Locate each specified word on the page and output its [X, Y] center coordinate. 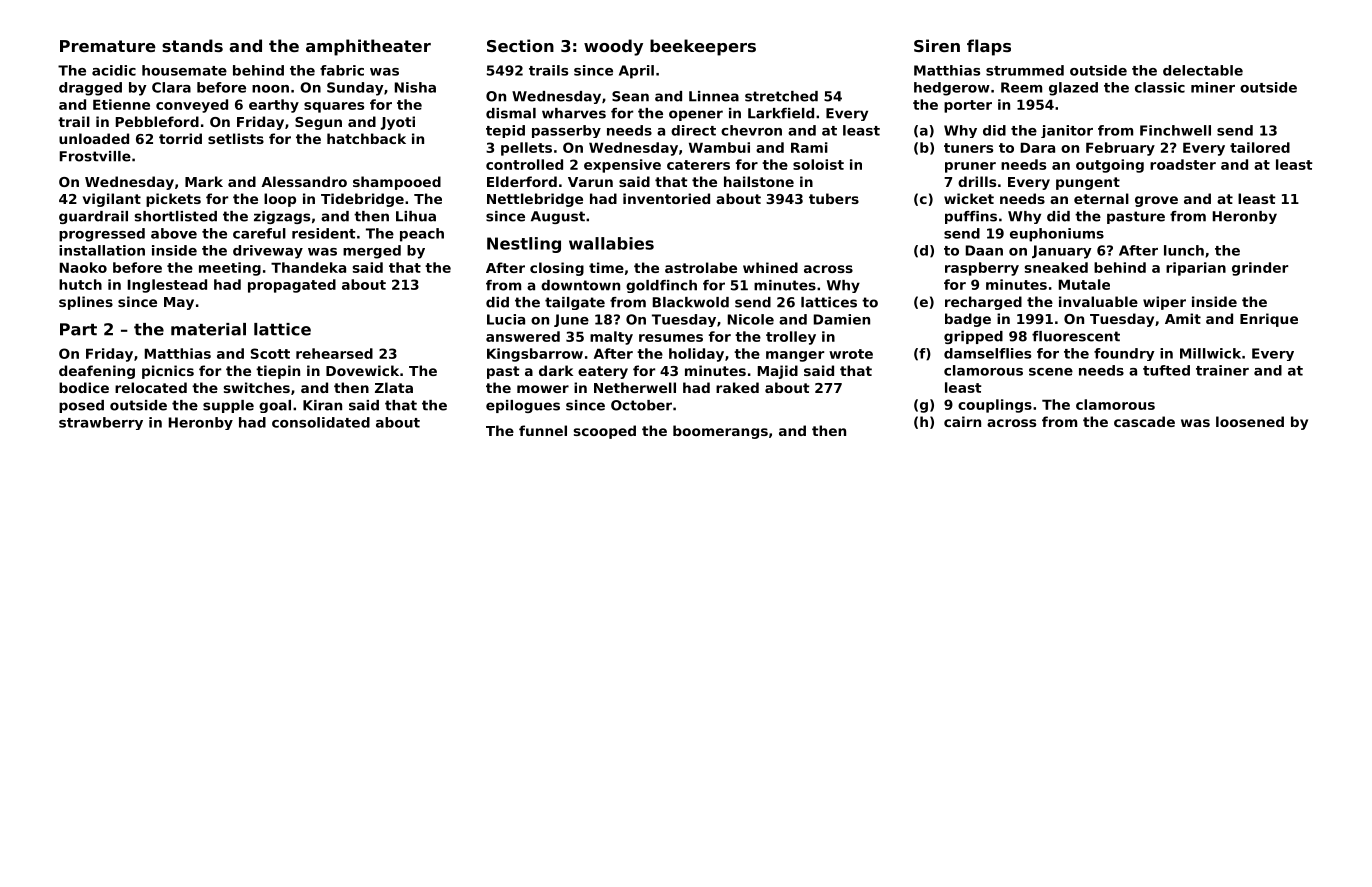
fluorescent [1076, 336]
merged [372, 252]
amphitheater [368, 47]
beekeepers [703, 47]
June [571, 320]
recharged [983, 303]
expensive [622, 166]
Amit [1183, 318]
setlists [236, 138]
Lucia [506, 319]
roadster [1183, 164]
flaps [989, 47]
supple [228, 406]
